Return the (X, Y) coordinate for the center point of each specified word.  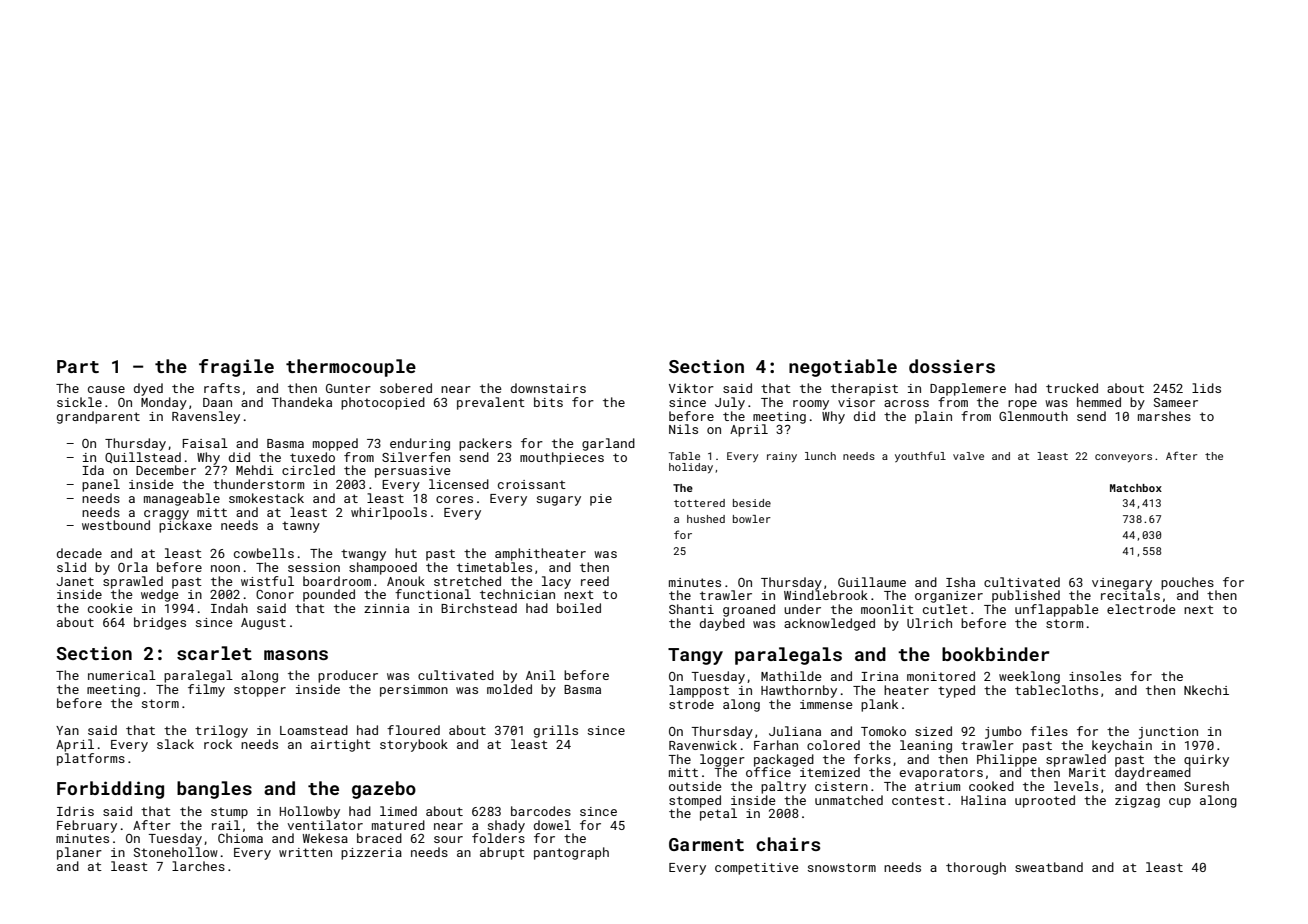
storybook (414, 745)
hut (406, 553)
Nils (683, 429)
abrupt (502, 853)
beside (752, 503)
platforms (91, 759)
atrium (937, 786)
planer (79, 853)
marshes (1164, 416)
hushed (706, 519)
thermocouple (351, 368)
